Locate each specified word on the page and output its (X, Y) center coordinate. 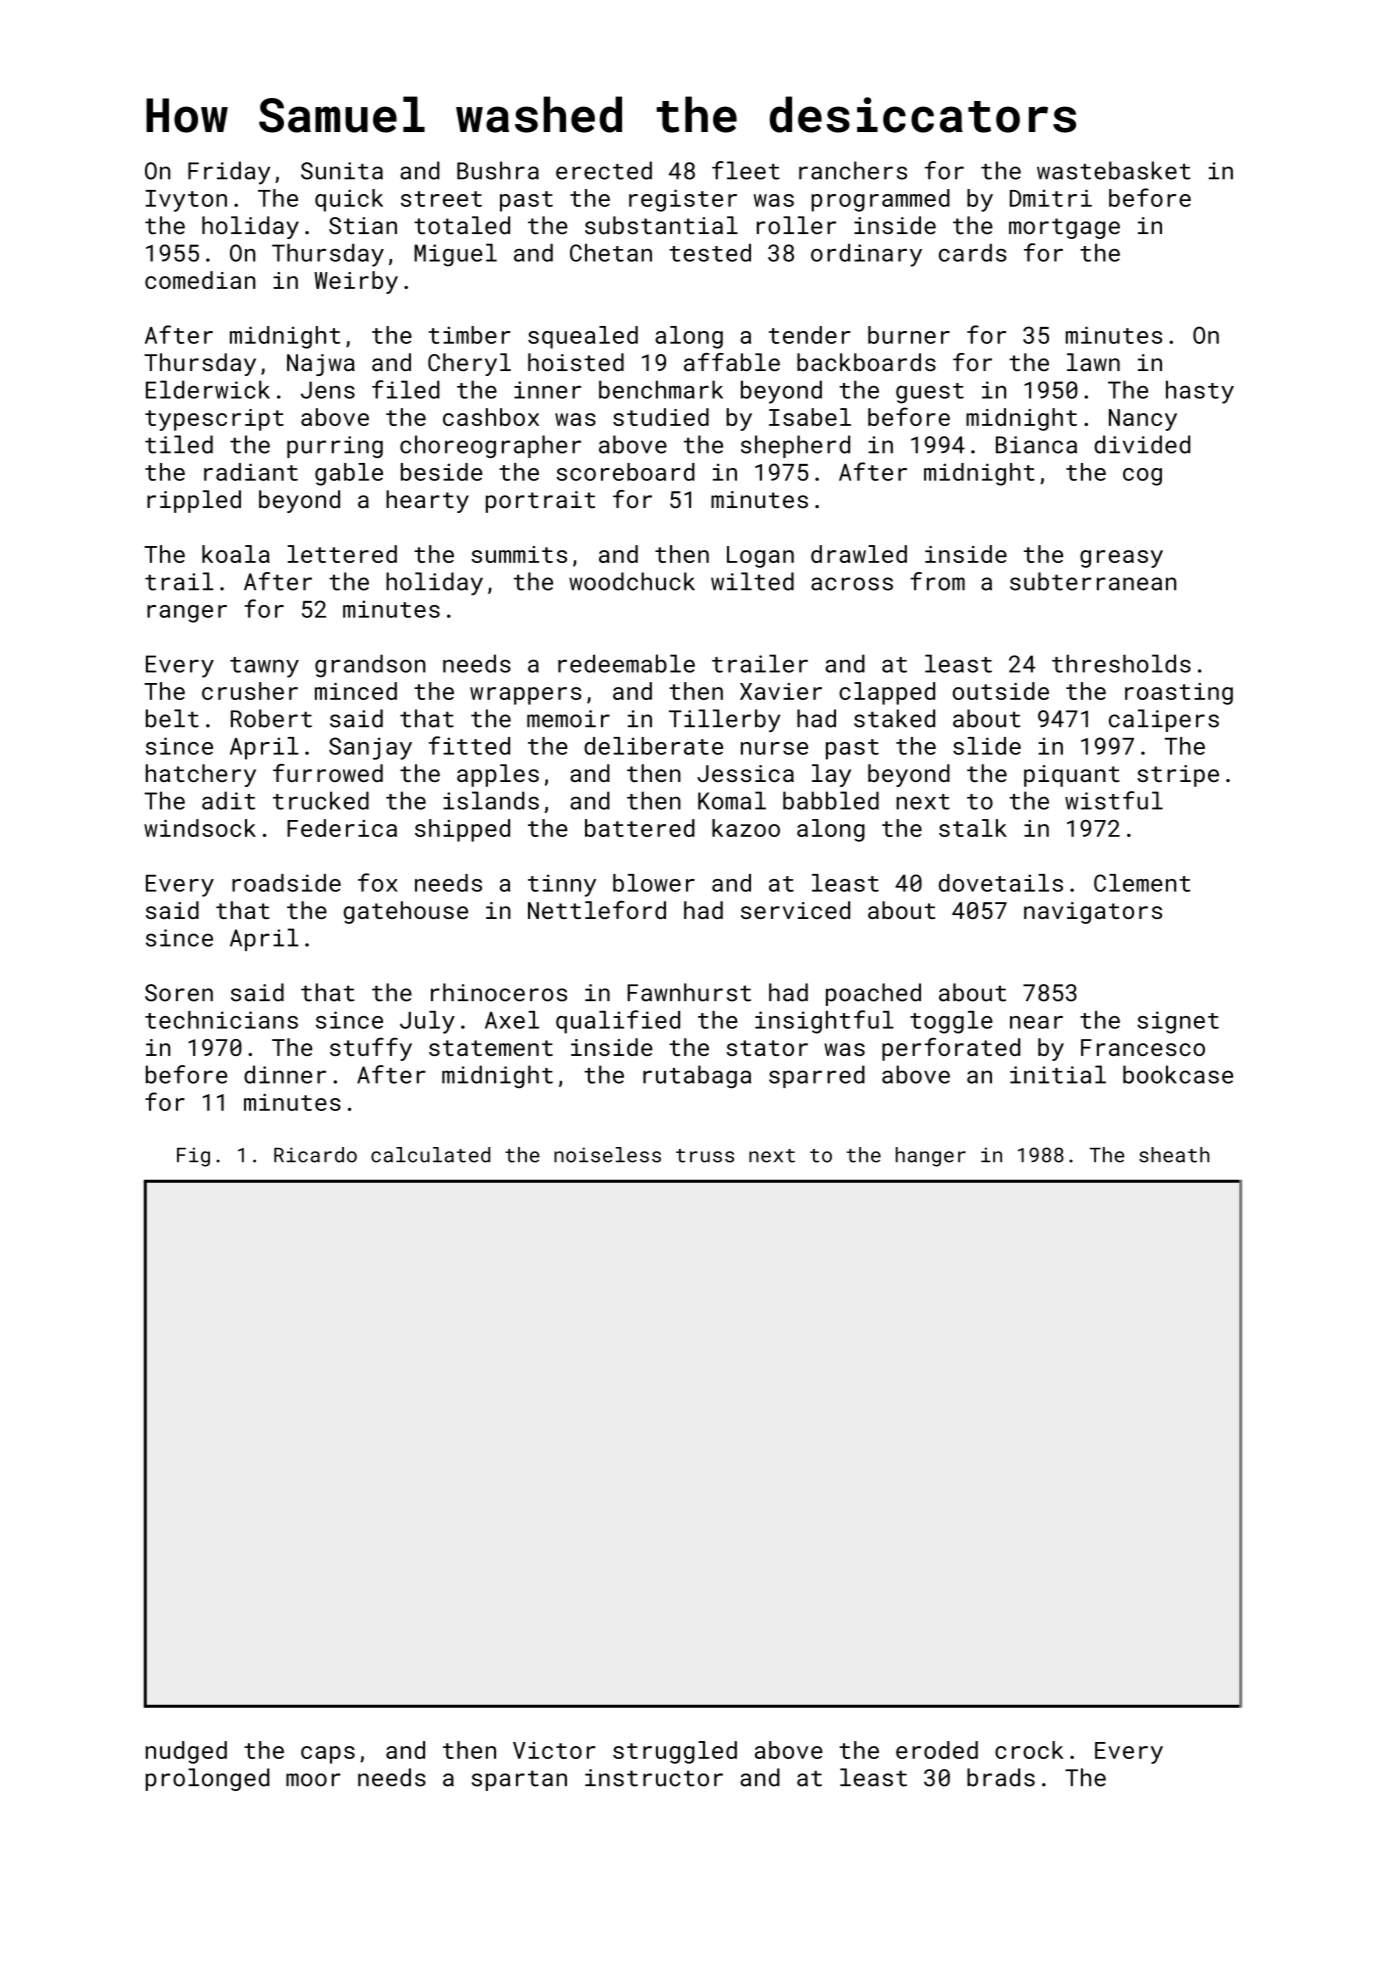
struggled (675, 1752)
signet (1178, 1022)
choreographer (490, 446)
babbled (831, 800)
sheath (1174, 1155)
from (937, 581)
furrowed (328, 773)
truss (705, 1156)
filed (406, 389)
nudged (186, 1752)
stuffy (371, 1049)
